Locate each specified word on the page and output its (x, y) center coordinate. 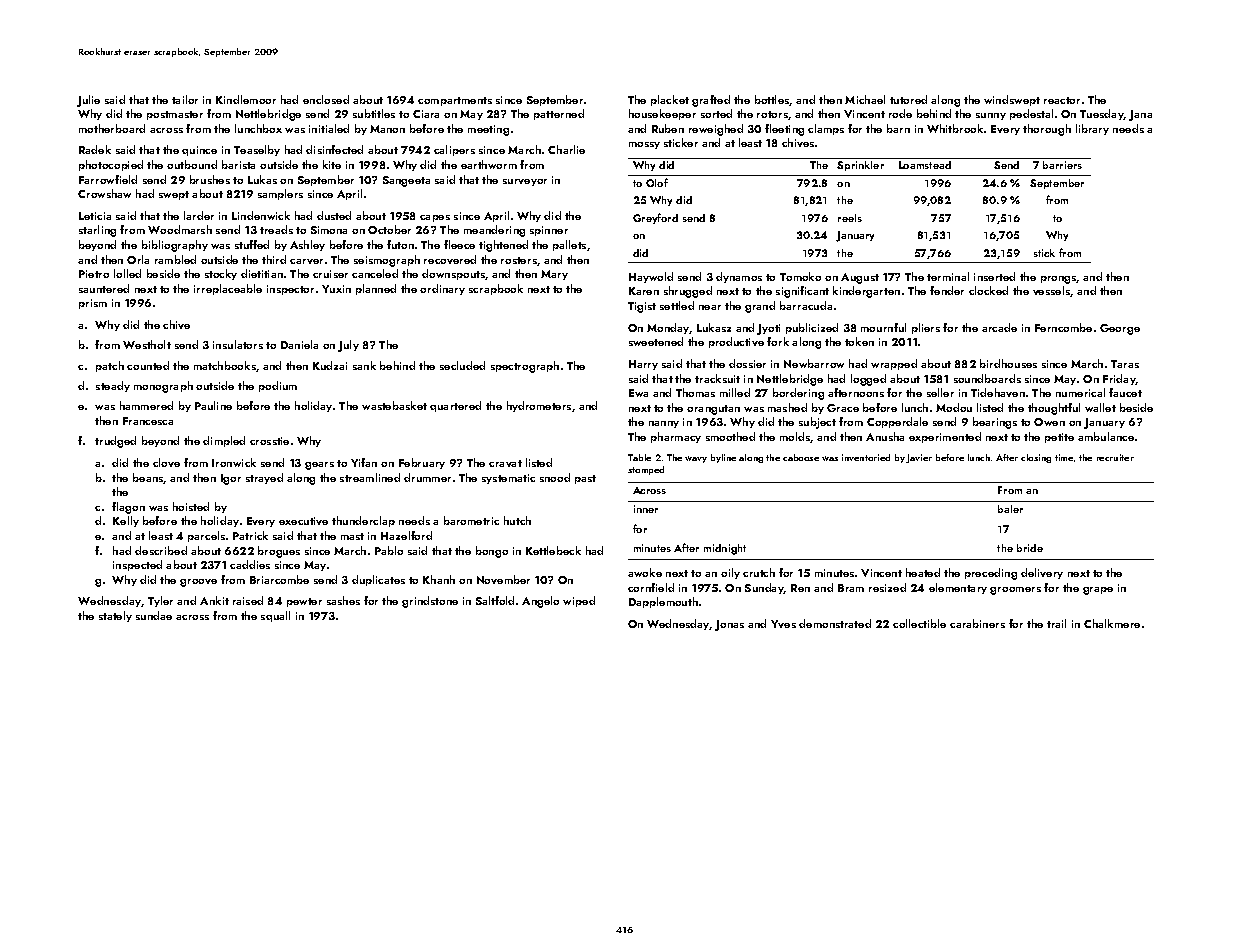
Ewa (638, 393)
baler (1010, 509)
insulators (238, 344)
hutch (517, 520)
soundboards (987, 378)
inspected (137, 565)
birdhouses (1008, 363)
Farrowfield (108, 179)
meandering (494, 231)
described (161, 550)
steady (113, 386)
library (1092, 129)
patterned (559, 114)
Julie (88, 101)
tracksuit (717, 378)
